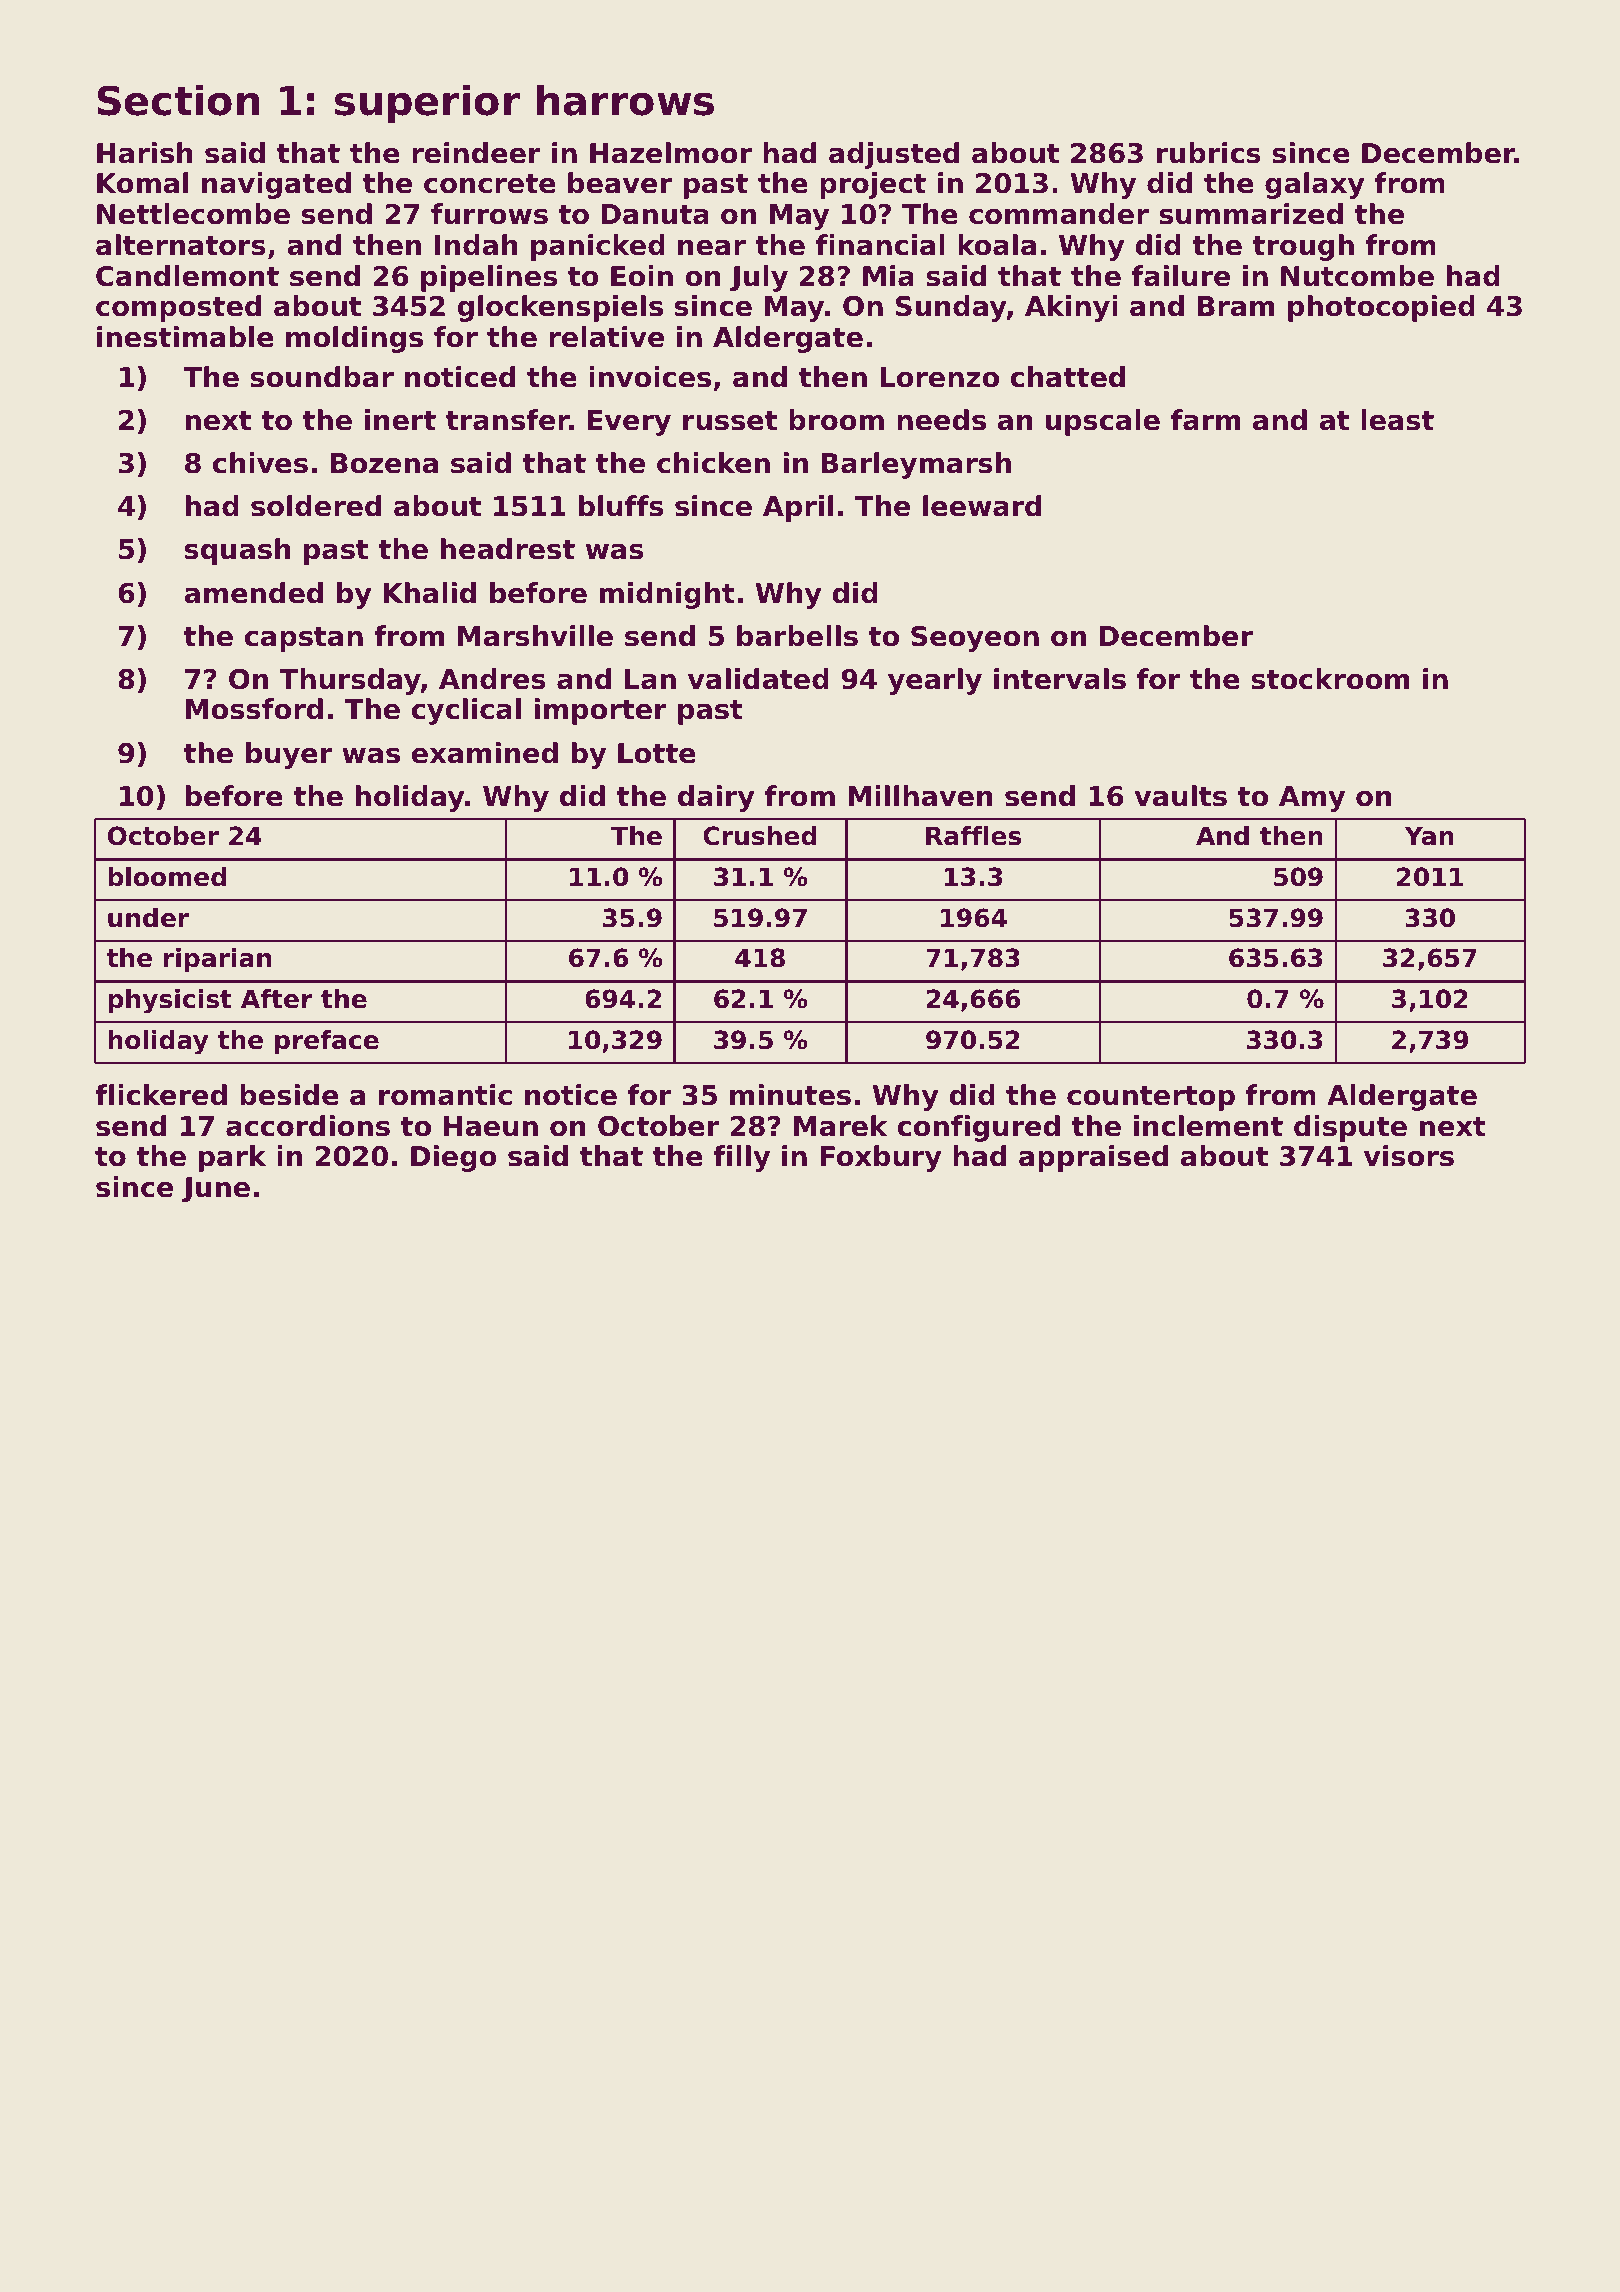  I want to click on romantic, so click(445, 1095).
